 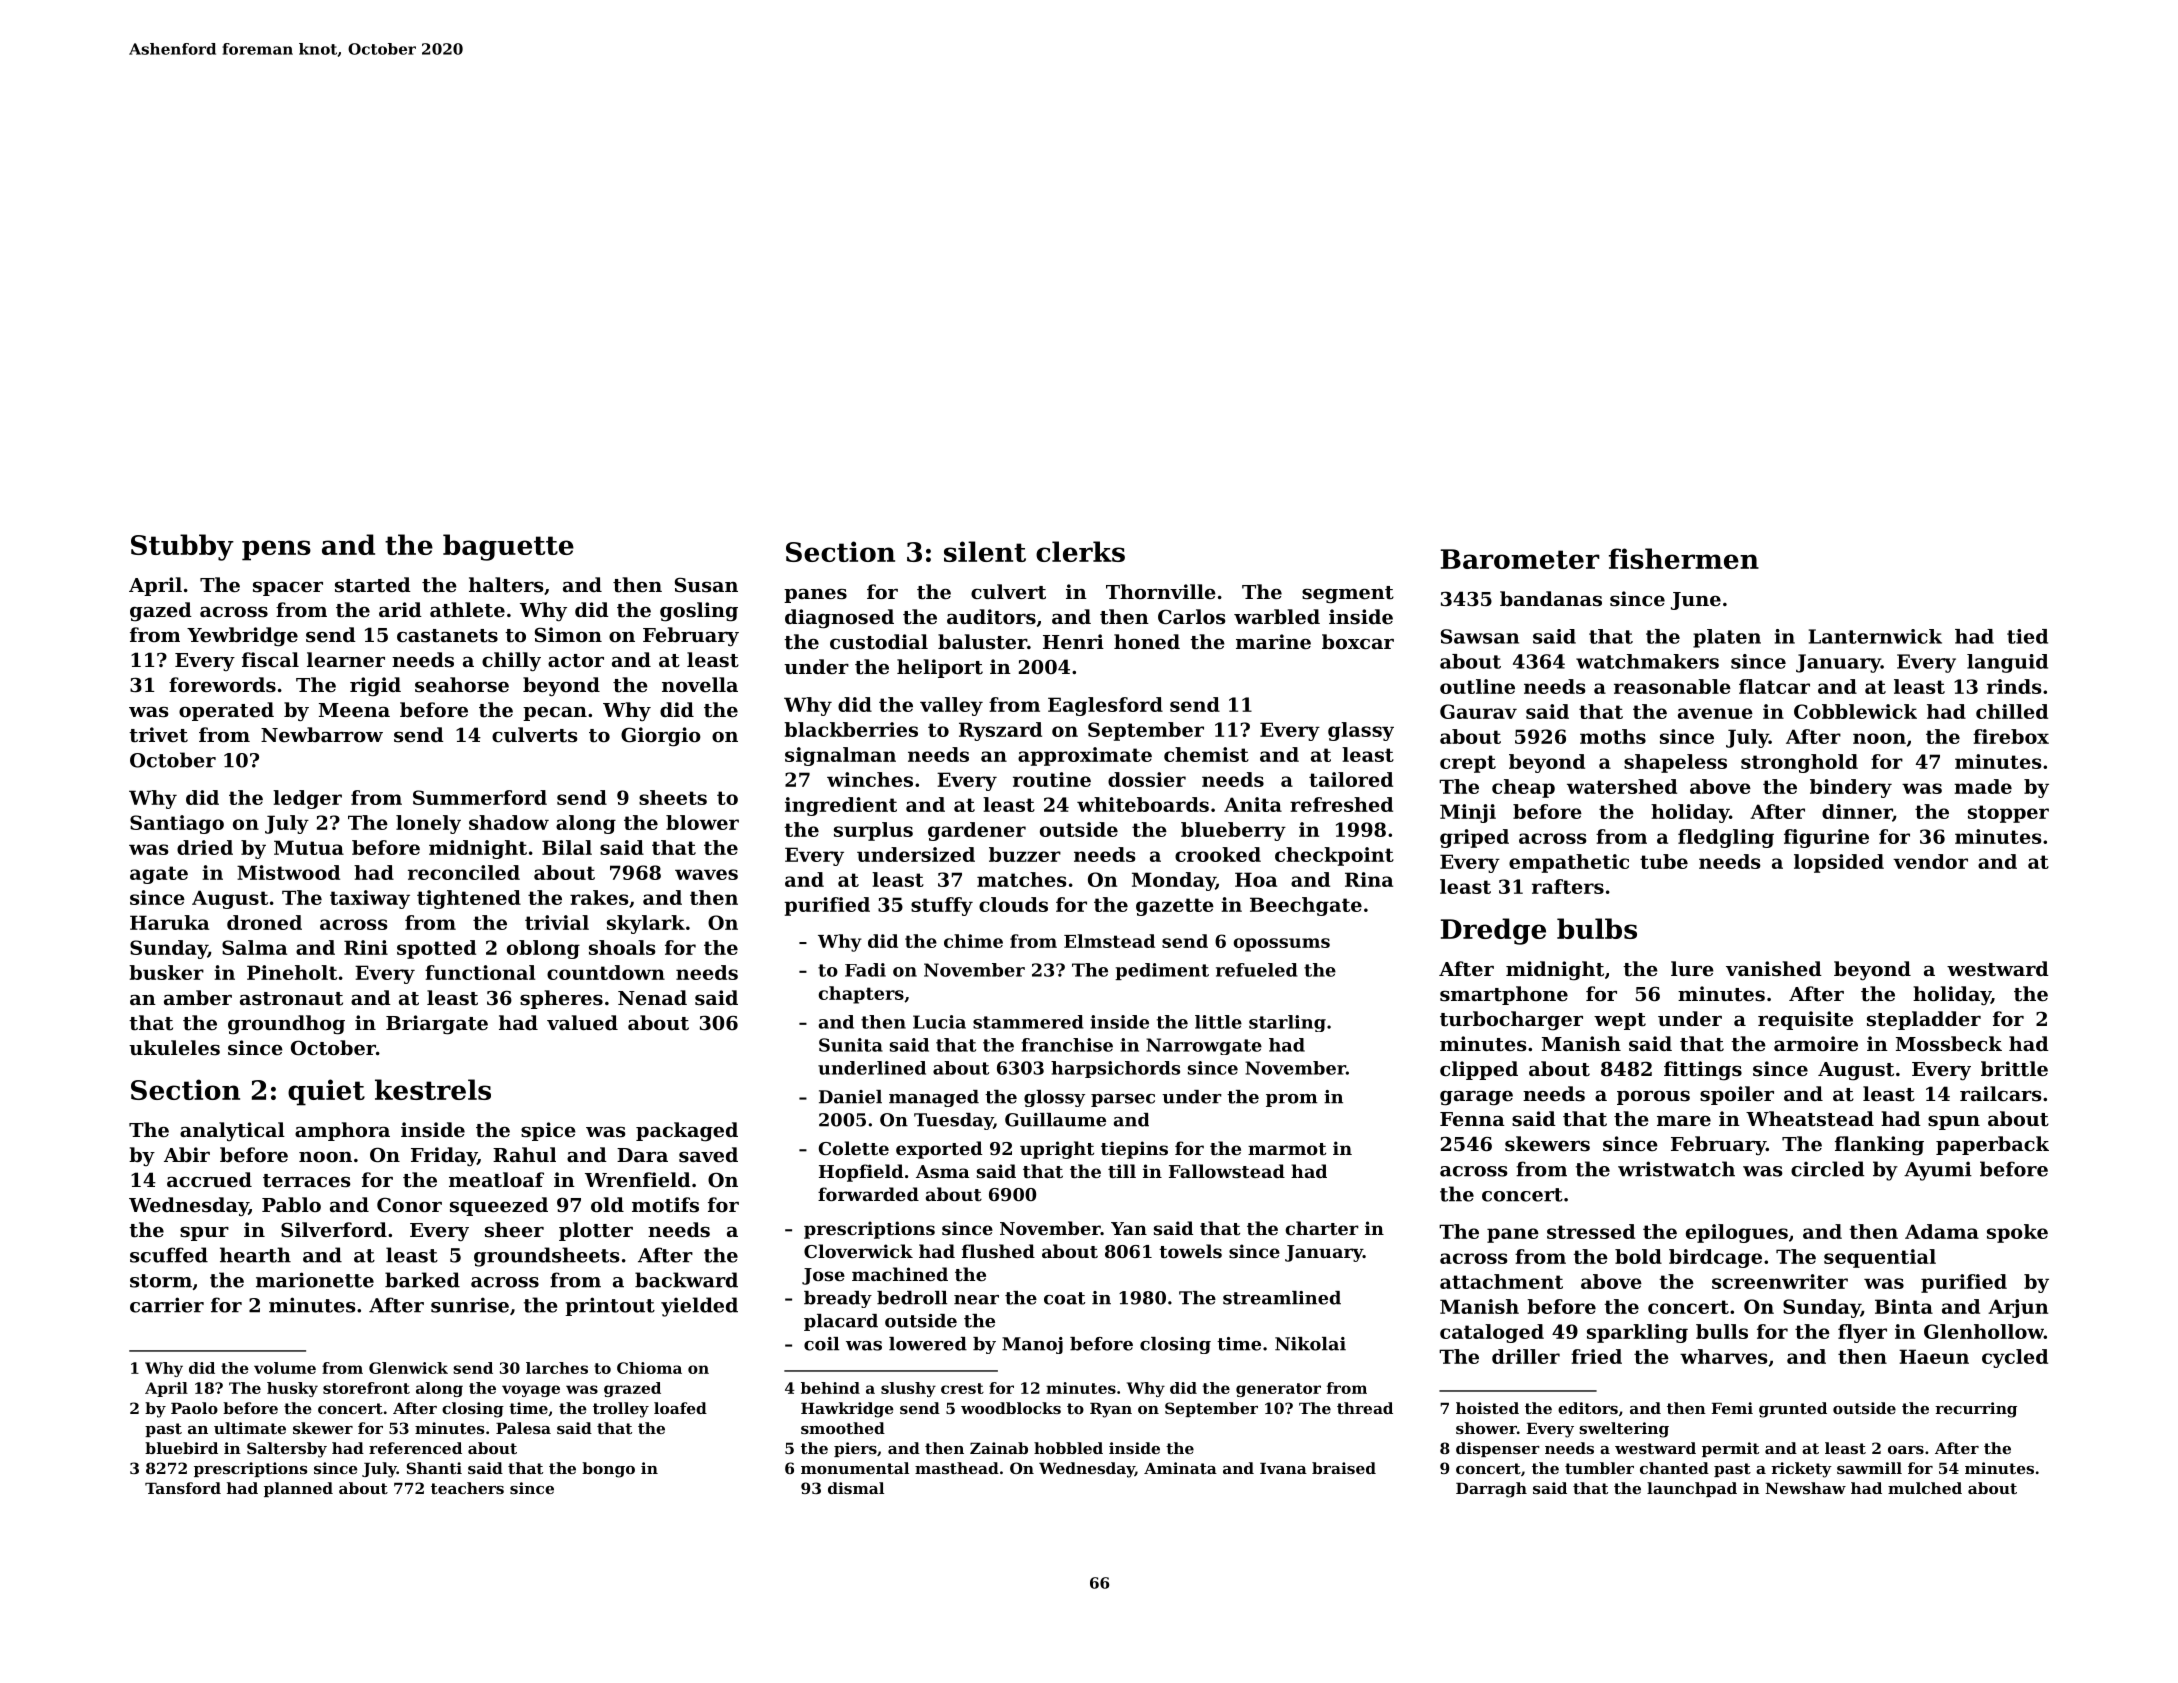 I want to click on accrued, so click(x=209, y=1179).
